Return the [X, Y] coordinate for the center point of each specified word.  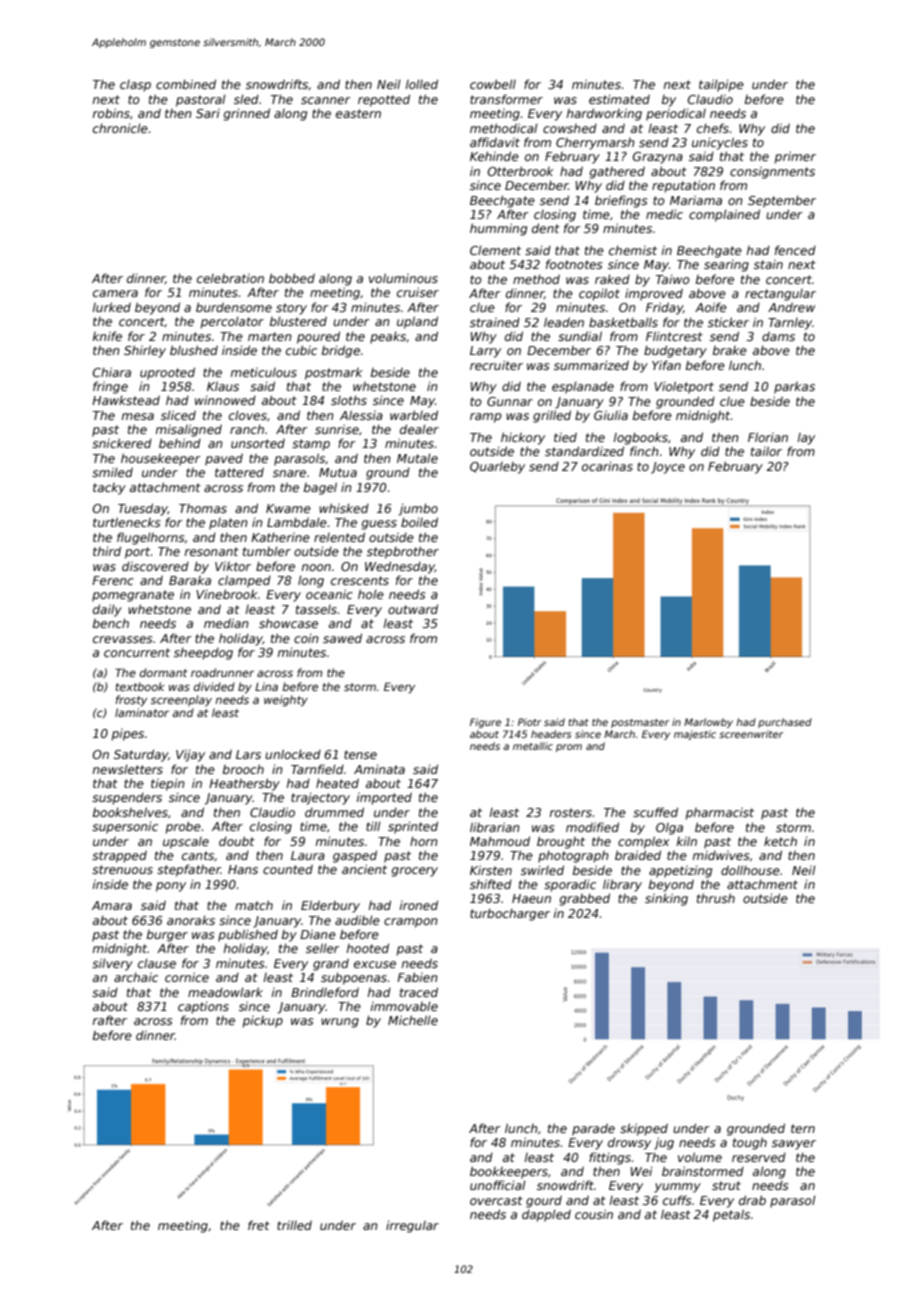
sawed [342, 638]
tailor [766, 451]
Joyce [668, 468]
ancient [364, 869]
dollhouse [750, 870]
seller [323, 948]
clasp [135, 86]
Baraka [190, 580]
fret [259, 1225]
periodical [676, 114]
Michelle [413, 1020]
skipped [644, 1129]
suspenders [127, 799]
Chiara [112, 372]
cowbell [493, 84]
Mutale [417, 458]
